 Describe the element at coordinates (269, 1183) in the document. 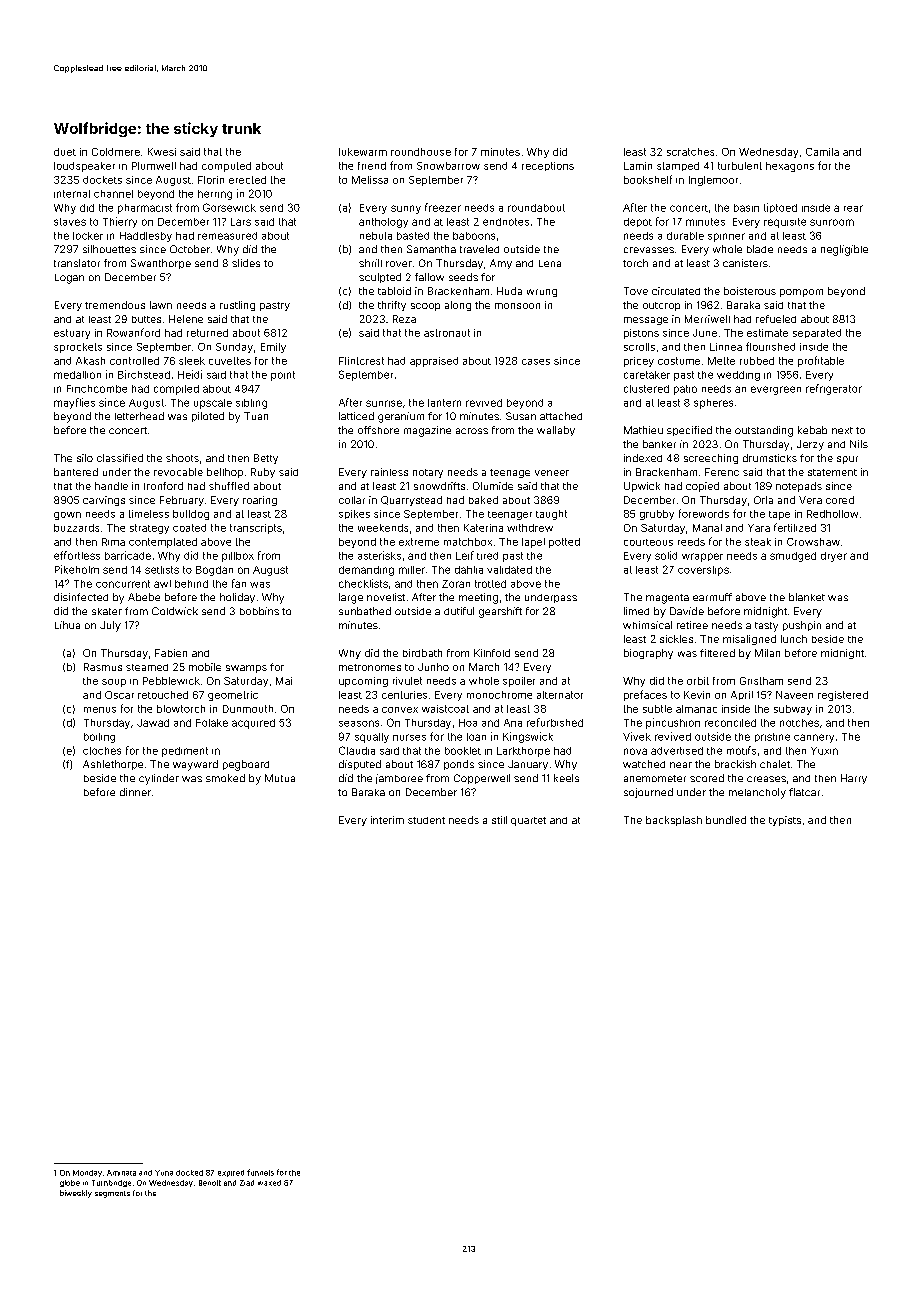

I see `waxed` at that location.
